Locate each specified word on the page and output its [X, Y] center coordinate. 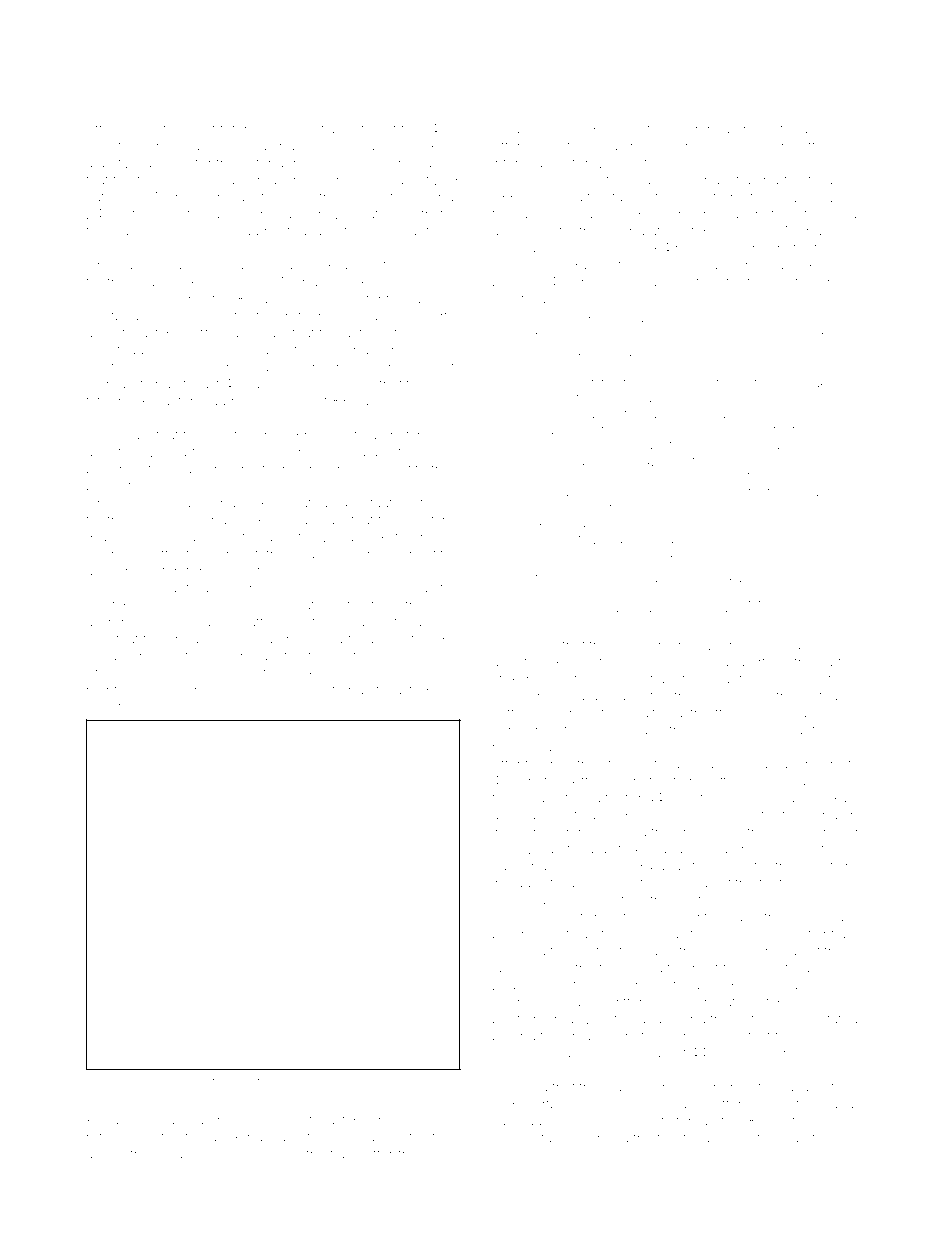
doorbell [517, 1002]
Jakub [626, 679]
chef [202, 128]
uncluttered [809, 146]
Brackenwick [127, 536]
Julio [567, 866]
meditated [826, 1019]
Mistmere [263, 1082]
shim [196, 1082]
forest [378, 128]
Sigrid [510, 646]
